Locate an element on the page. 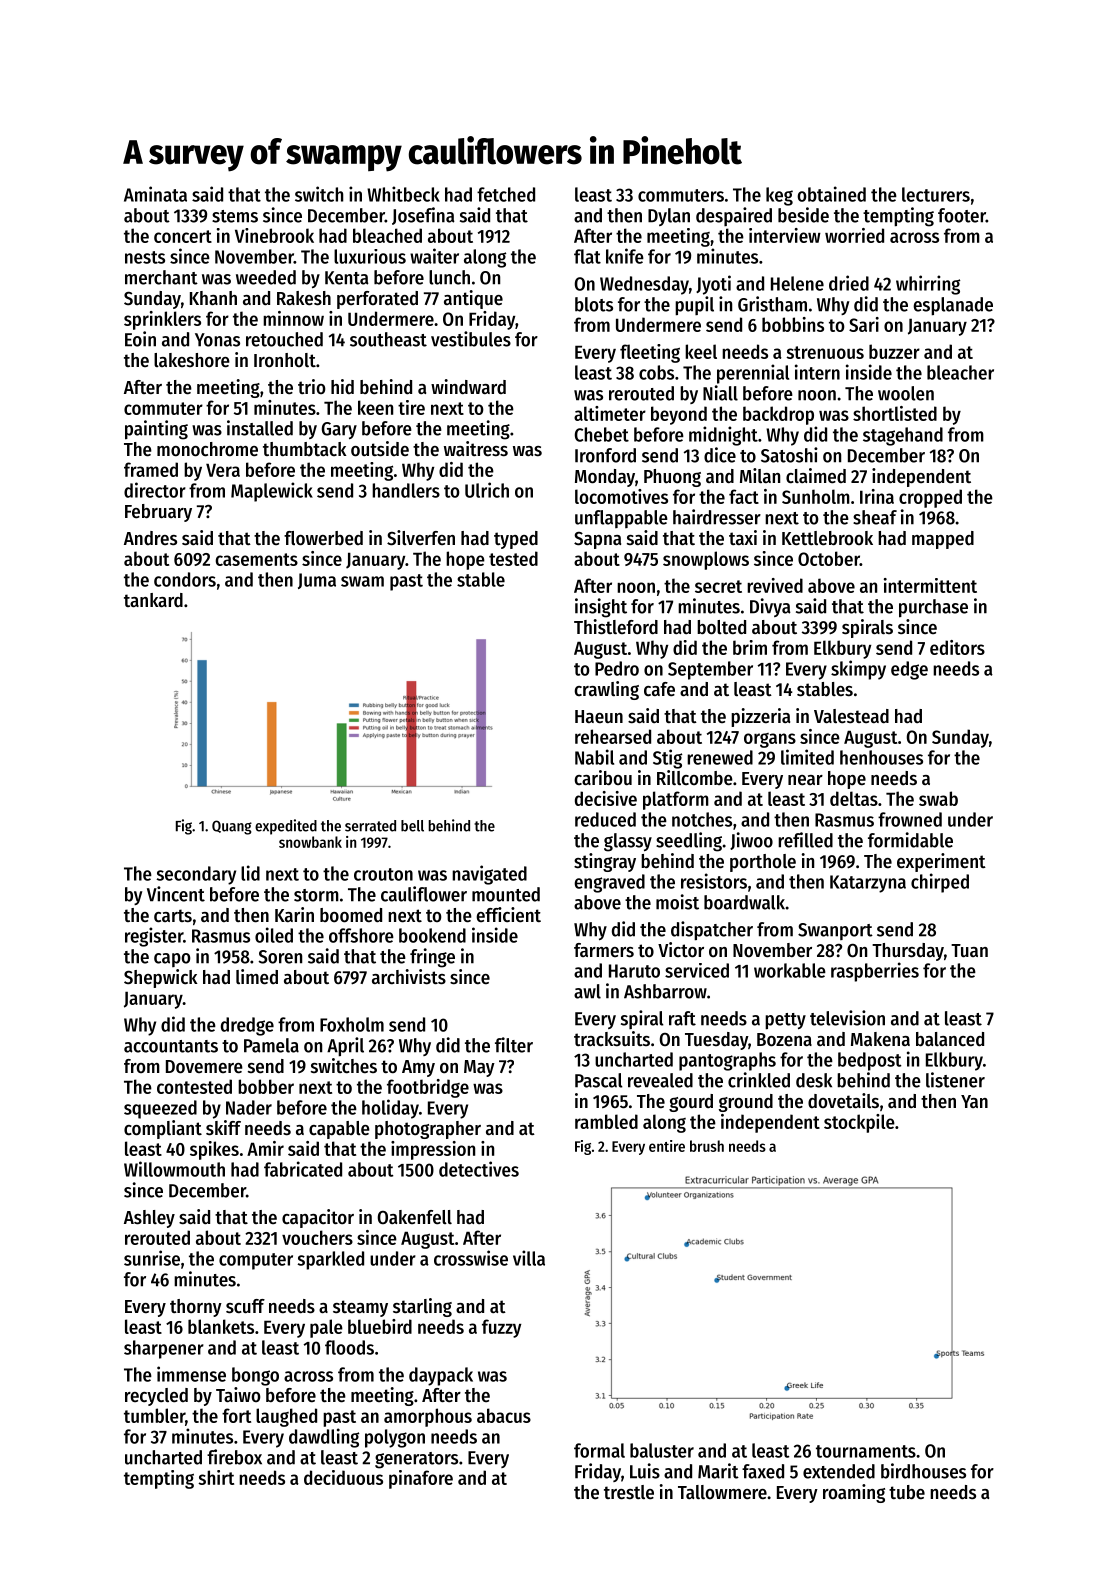  villa is located at coordinates (529, 1258).
